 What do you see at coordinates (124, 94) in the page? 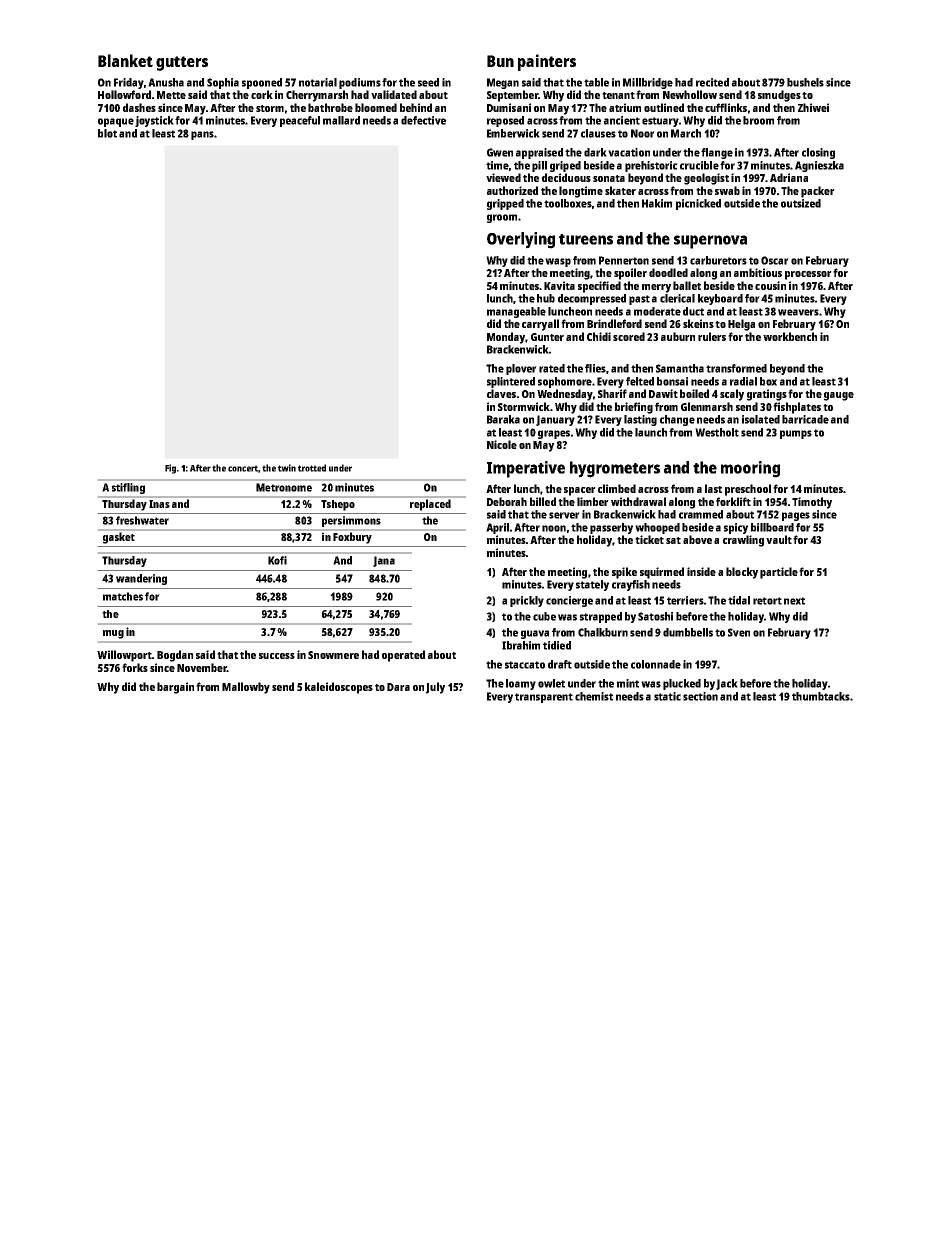
I see `Hollowford` at bounding box center [124, 94].
